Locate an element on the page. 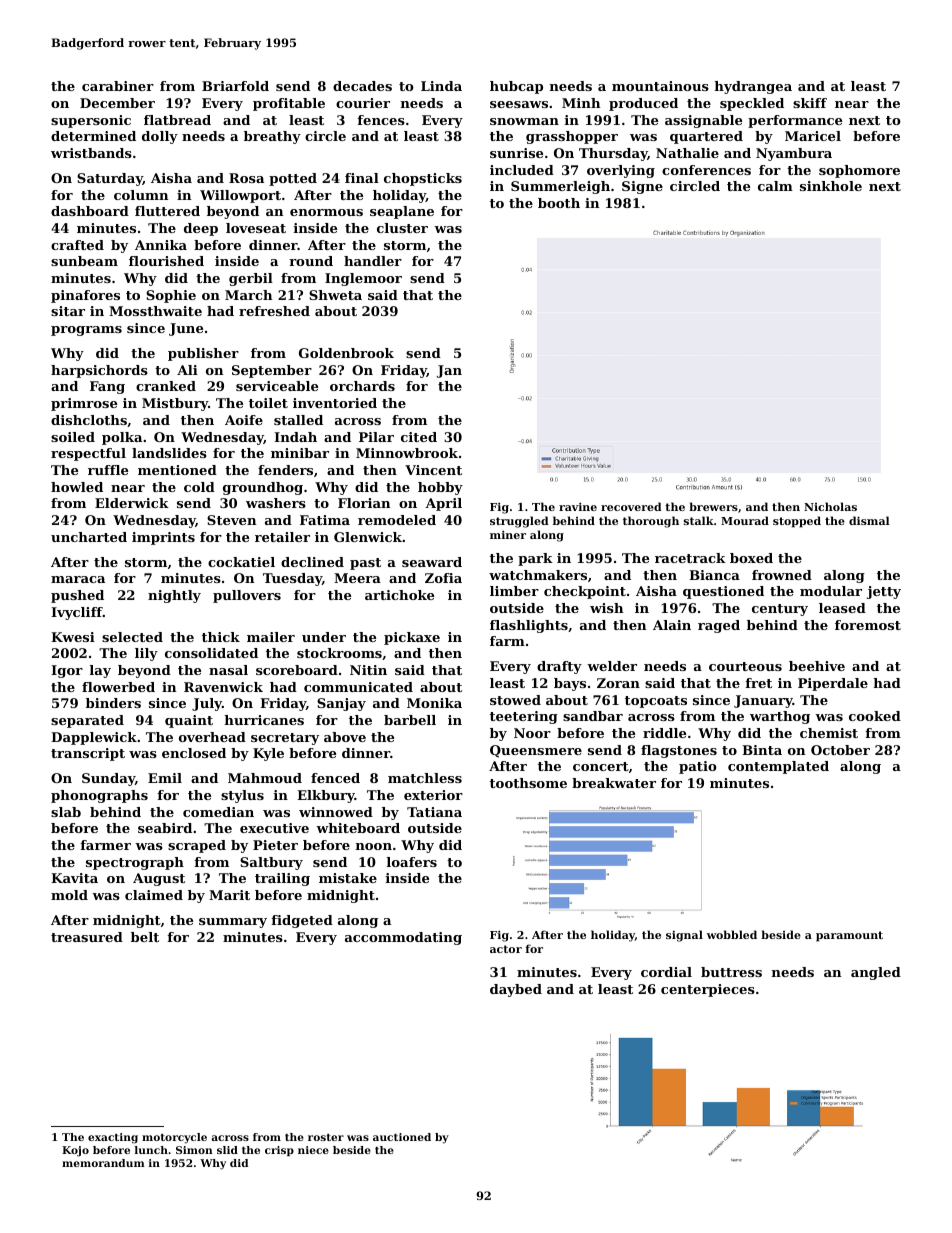  howled is located at coordinates (77, 487).
